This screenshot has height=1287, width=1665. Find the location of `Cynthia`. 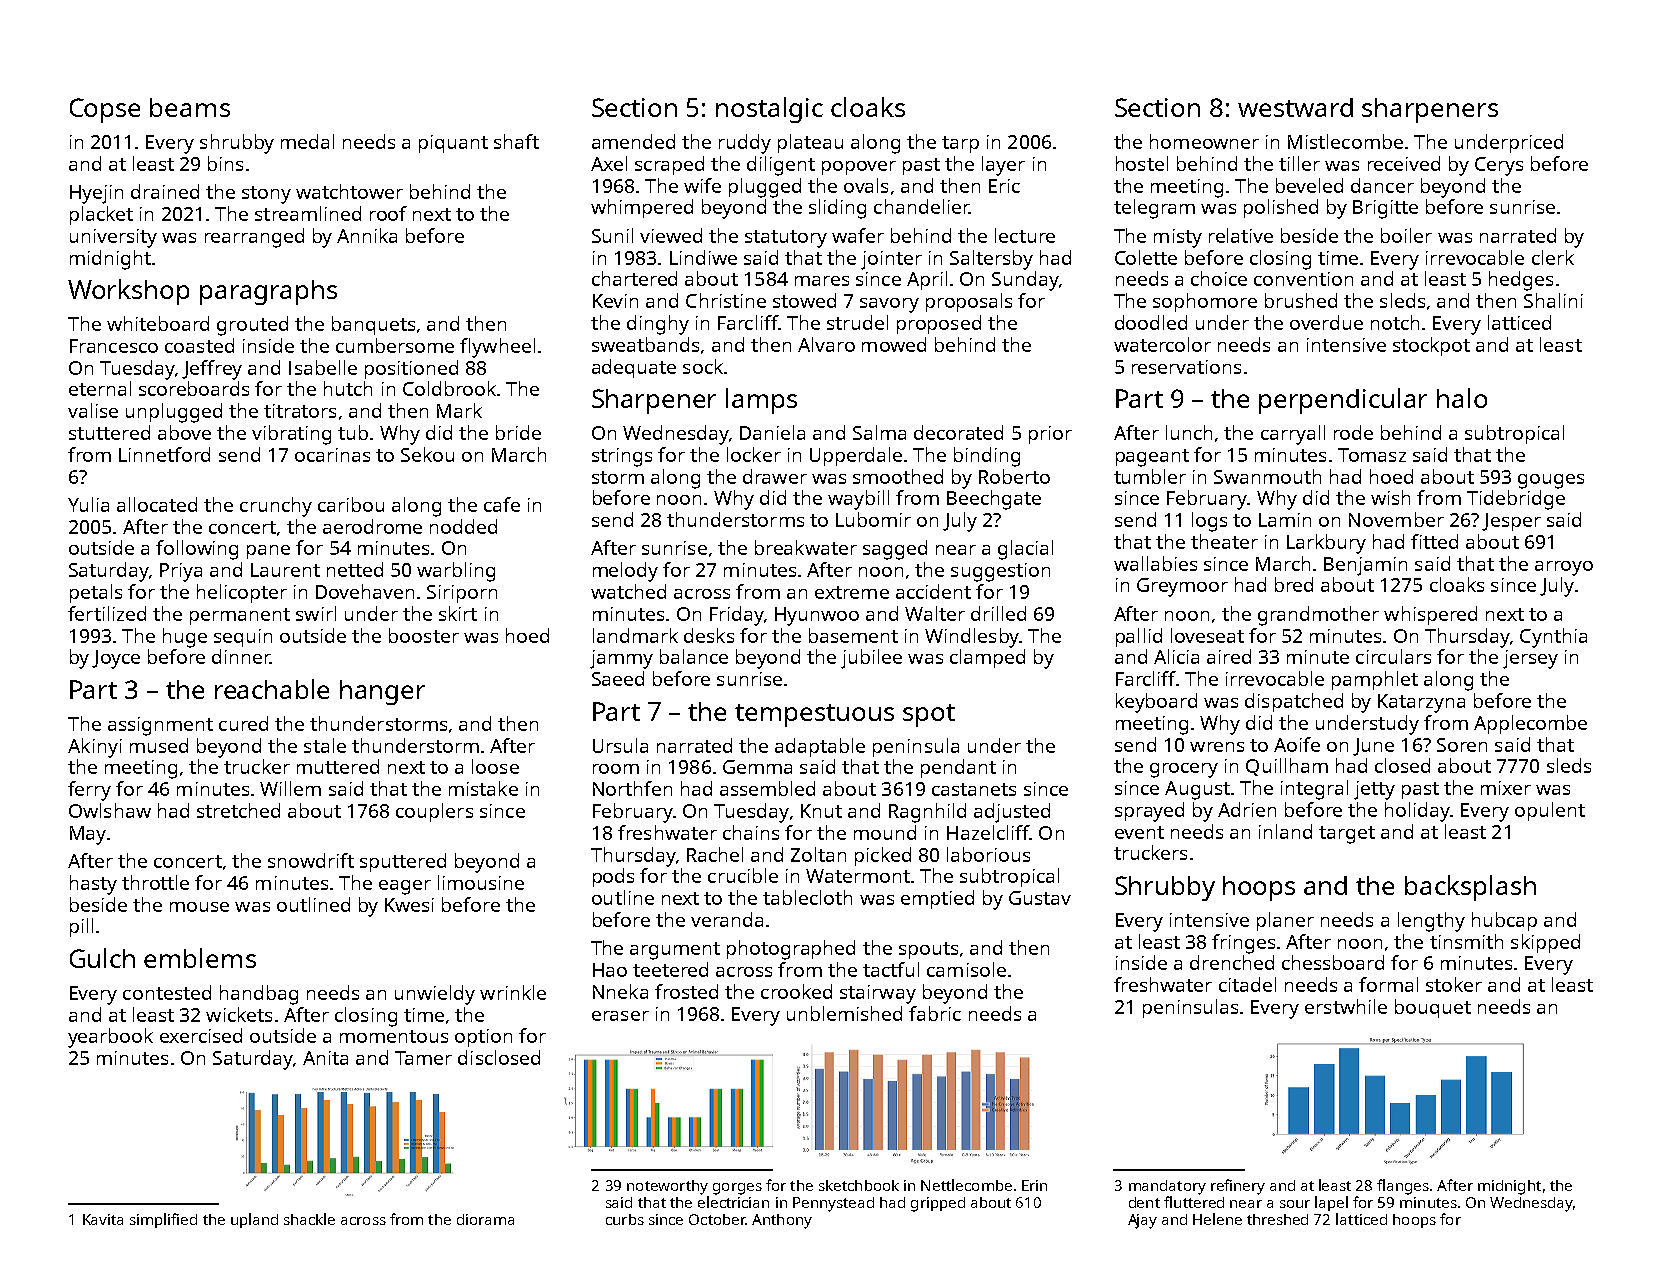

Cynthia is located at coordinates (1553, 638).
